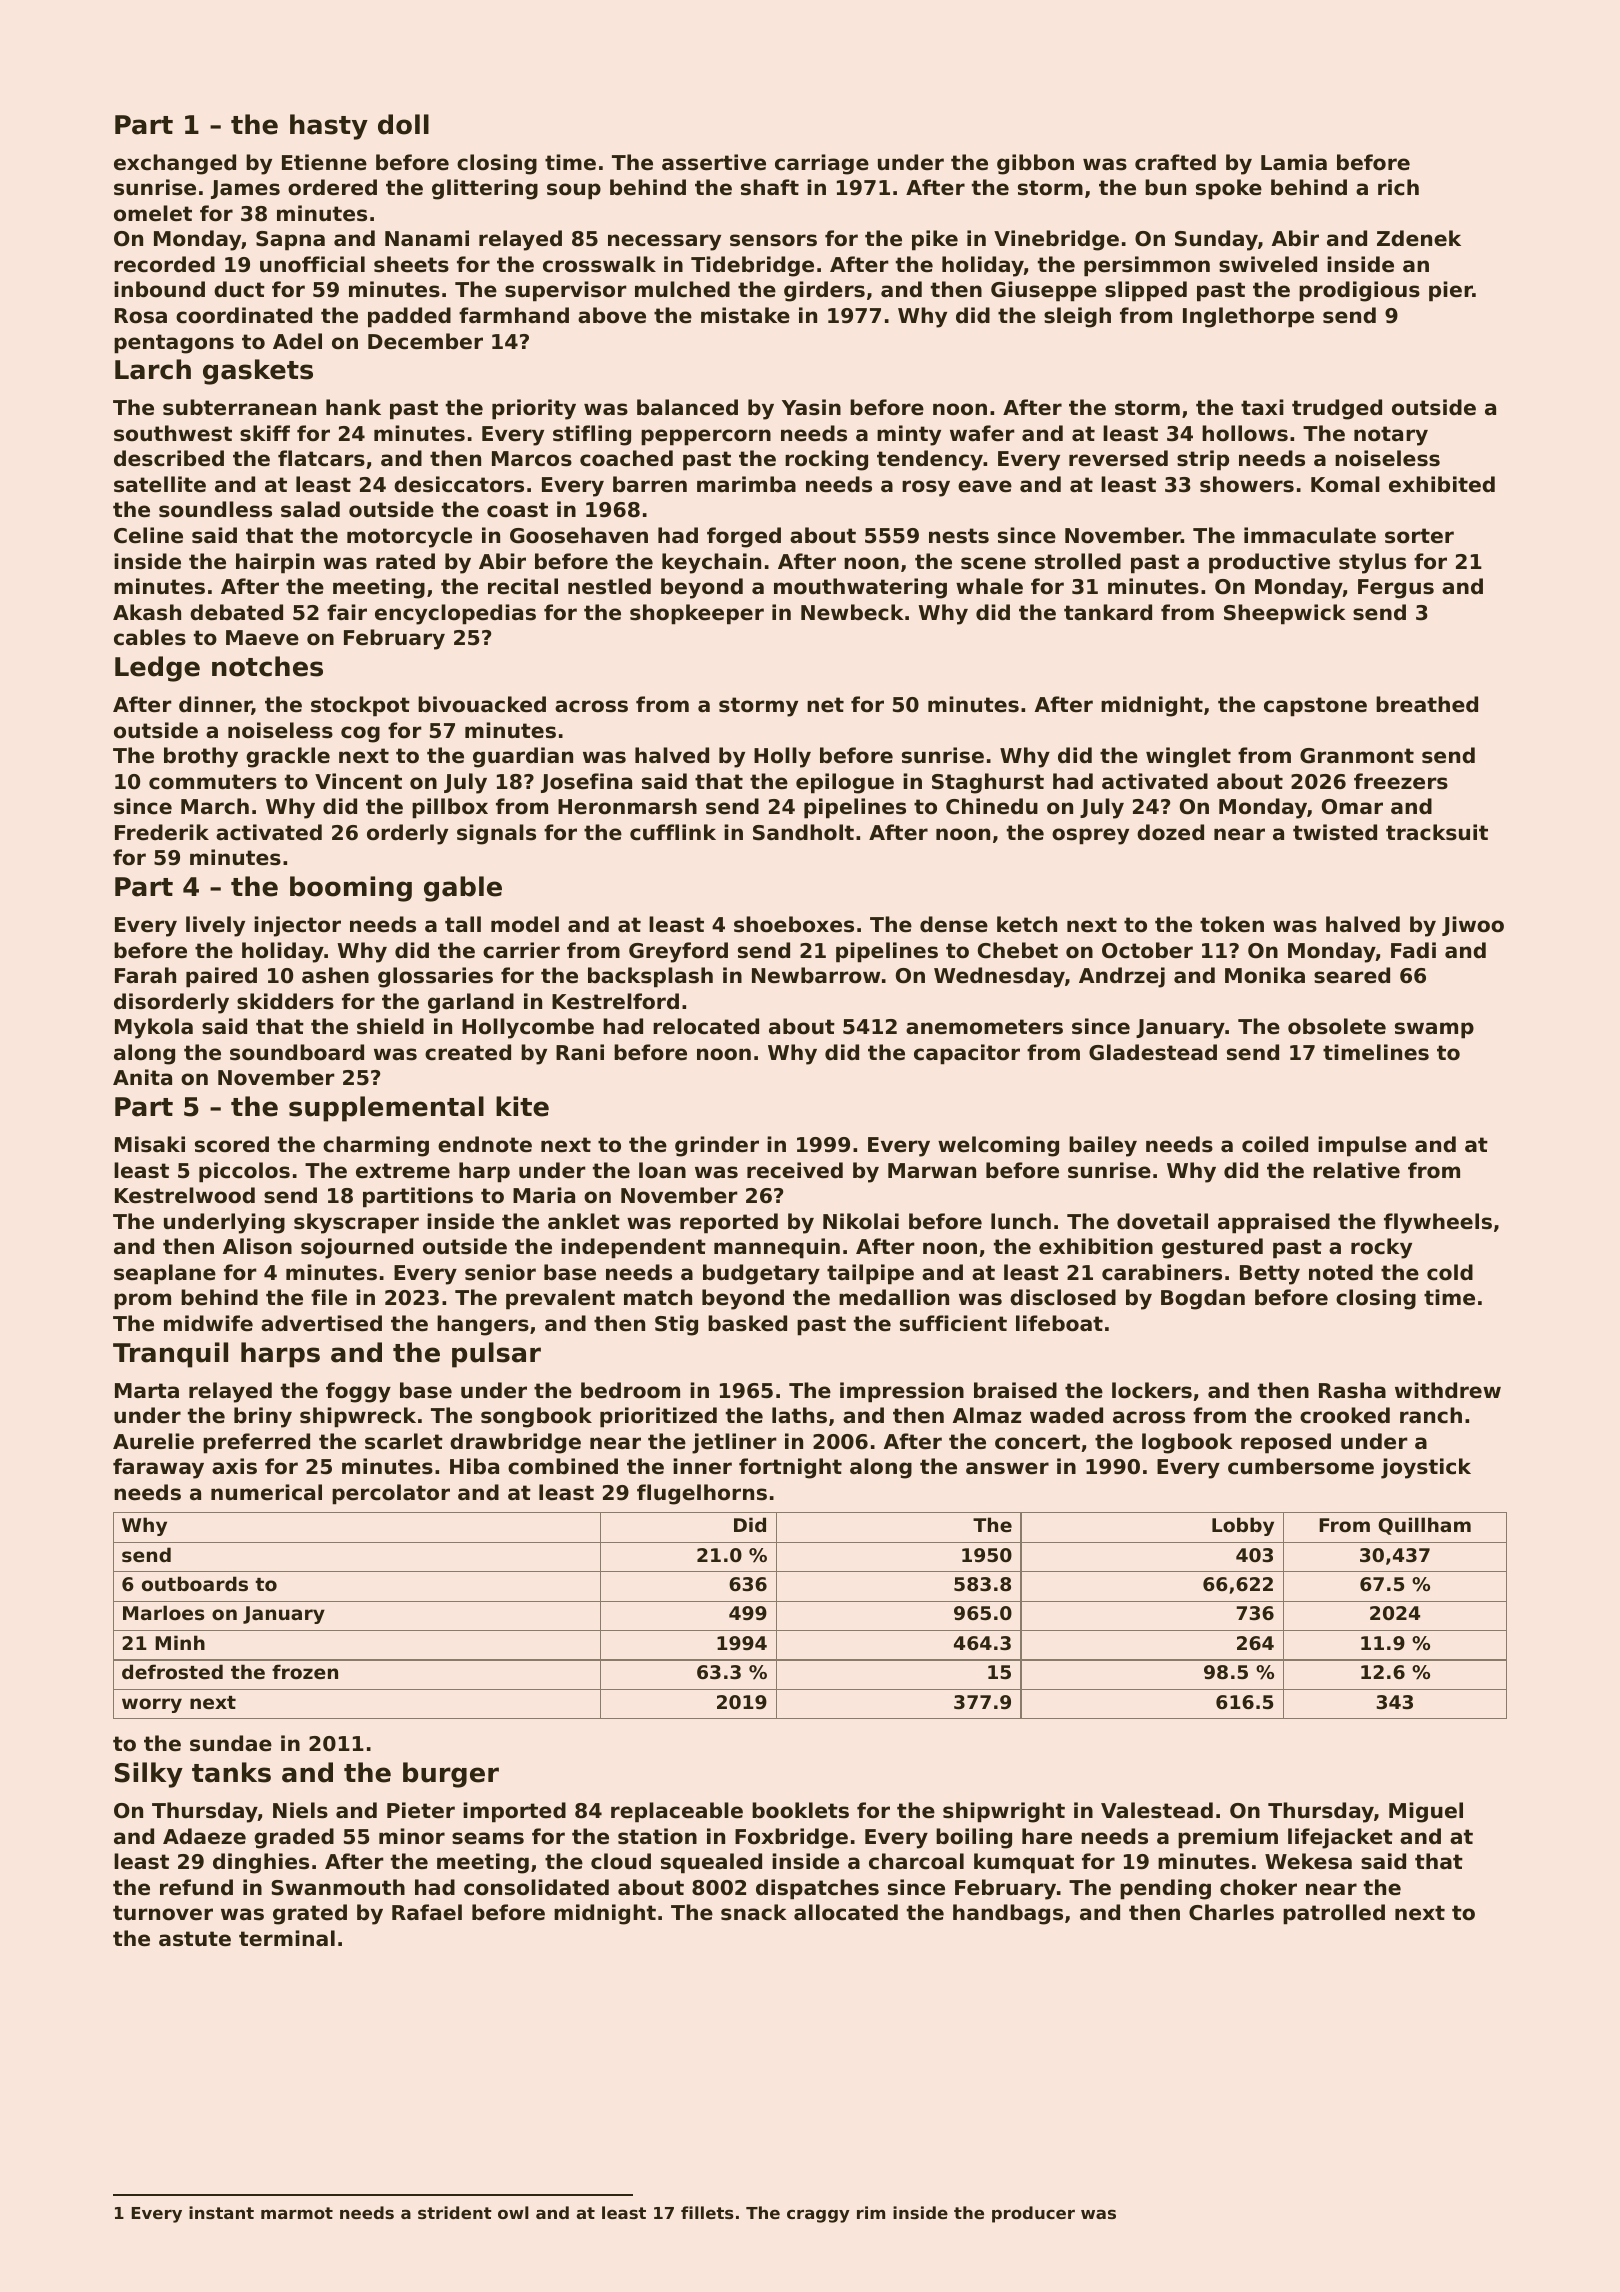 Image resolution: width=1620 pixels, height=2292 pixels. I want to click on Valestead, so click(1157, 1810).
